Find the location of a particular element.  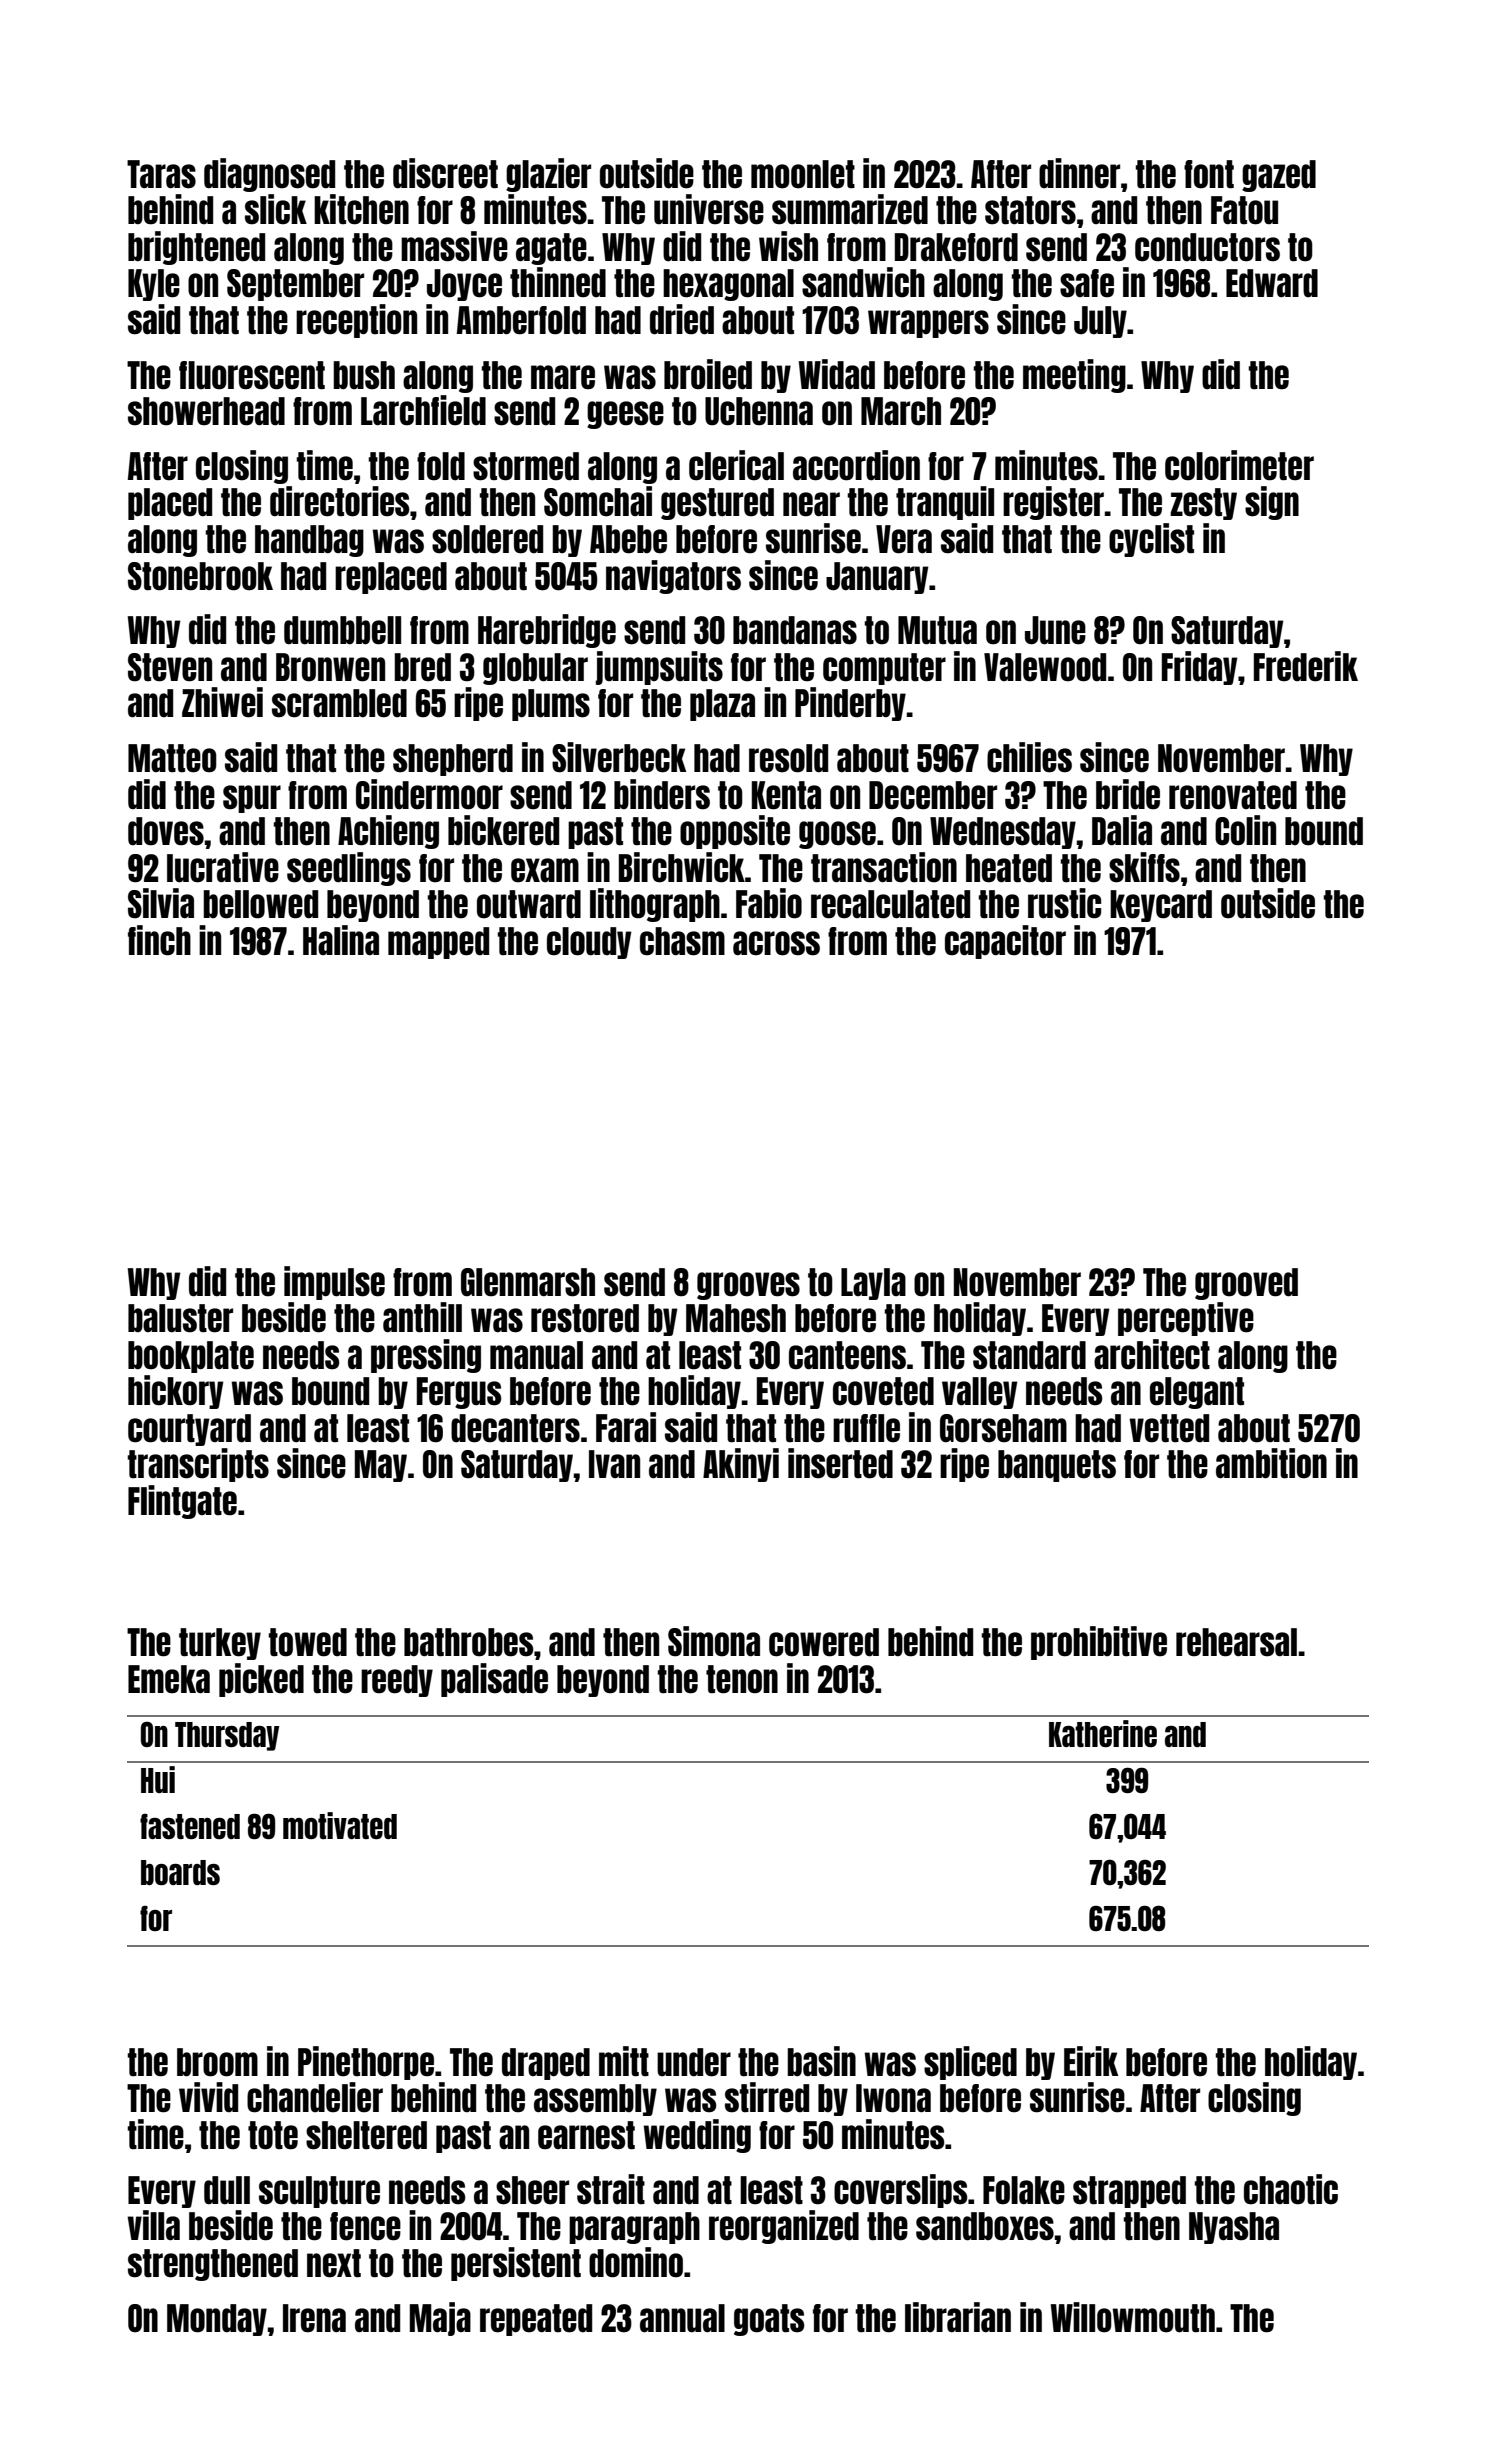

conductors is located at coordinates (1207, 247).
